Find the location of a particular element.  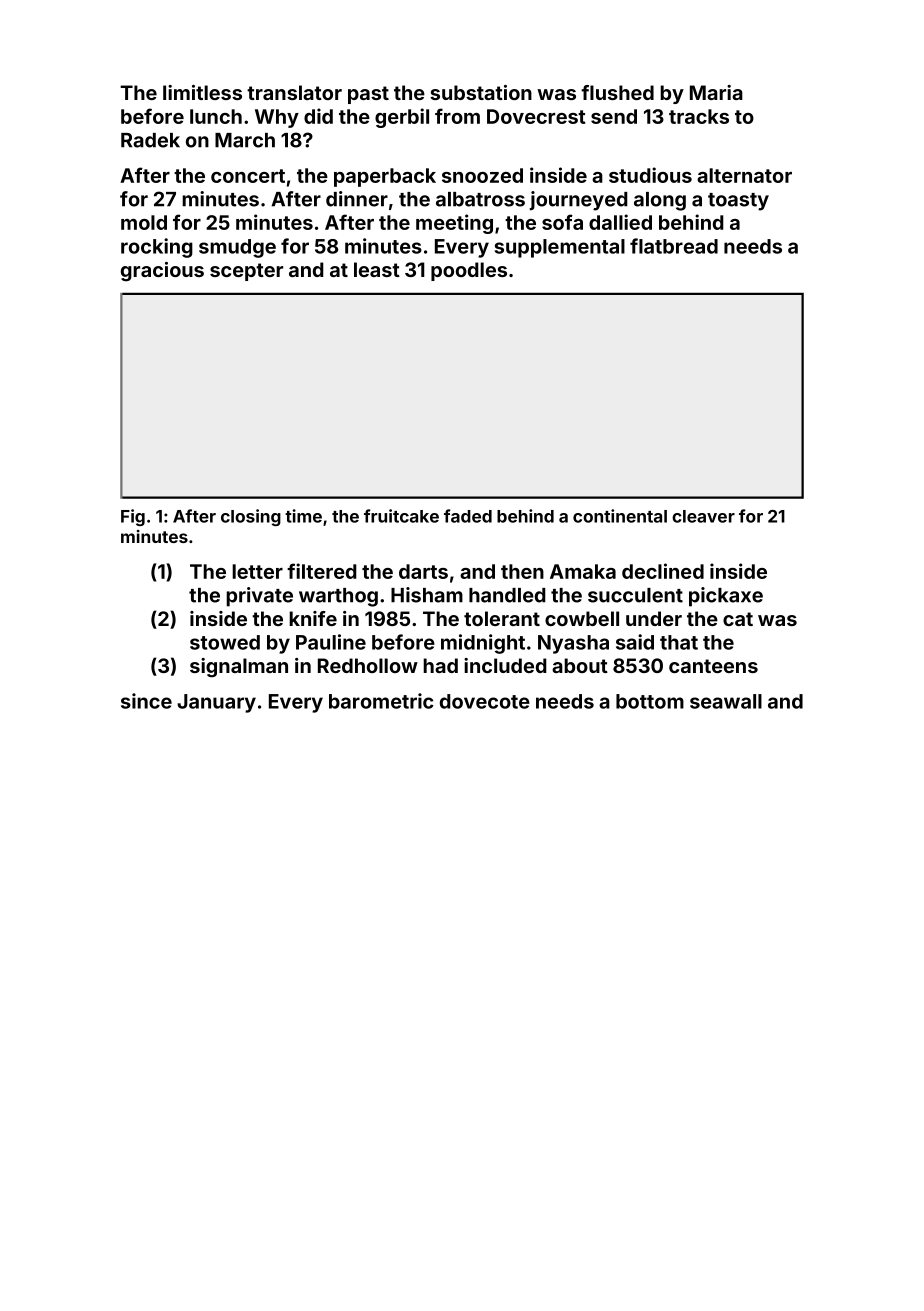

faded is located at coordinates (468, 516).
